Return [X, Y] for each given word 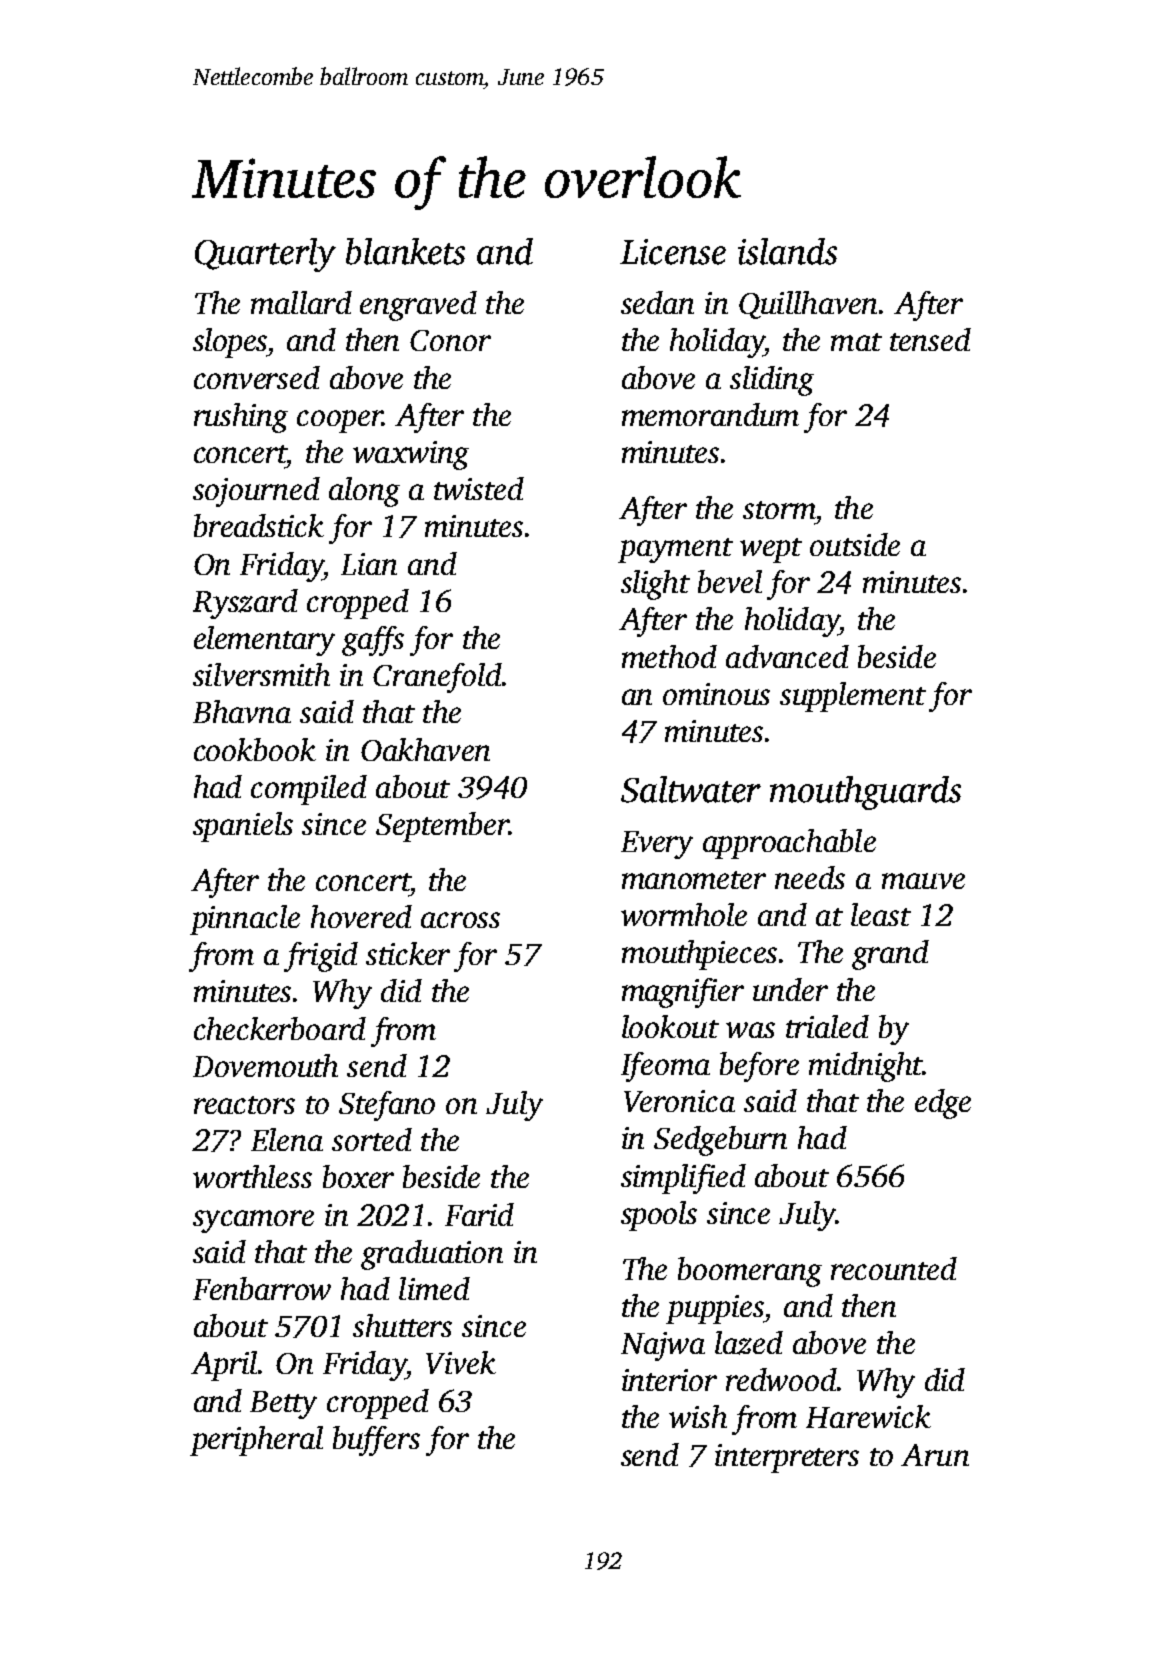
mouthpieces [699, 955]
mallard [301, 302]
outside [855, 544]
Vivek [461, 1362]
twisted [479, 488]
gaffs [373, 641]
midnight [865, 1067]
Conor [450, 340]
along [364, 492]
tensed [930, 339]
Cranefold [437, 678]
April [224, 1366]
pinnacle [245, 920]
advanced [787, 656]
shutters [402, 1325]
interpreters [787, 1458]
